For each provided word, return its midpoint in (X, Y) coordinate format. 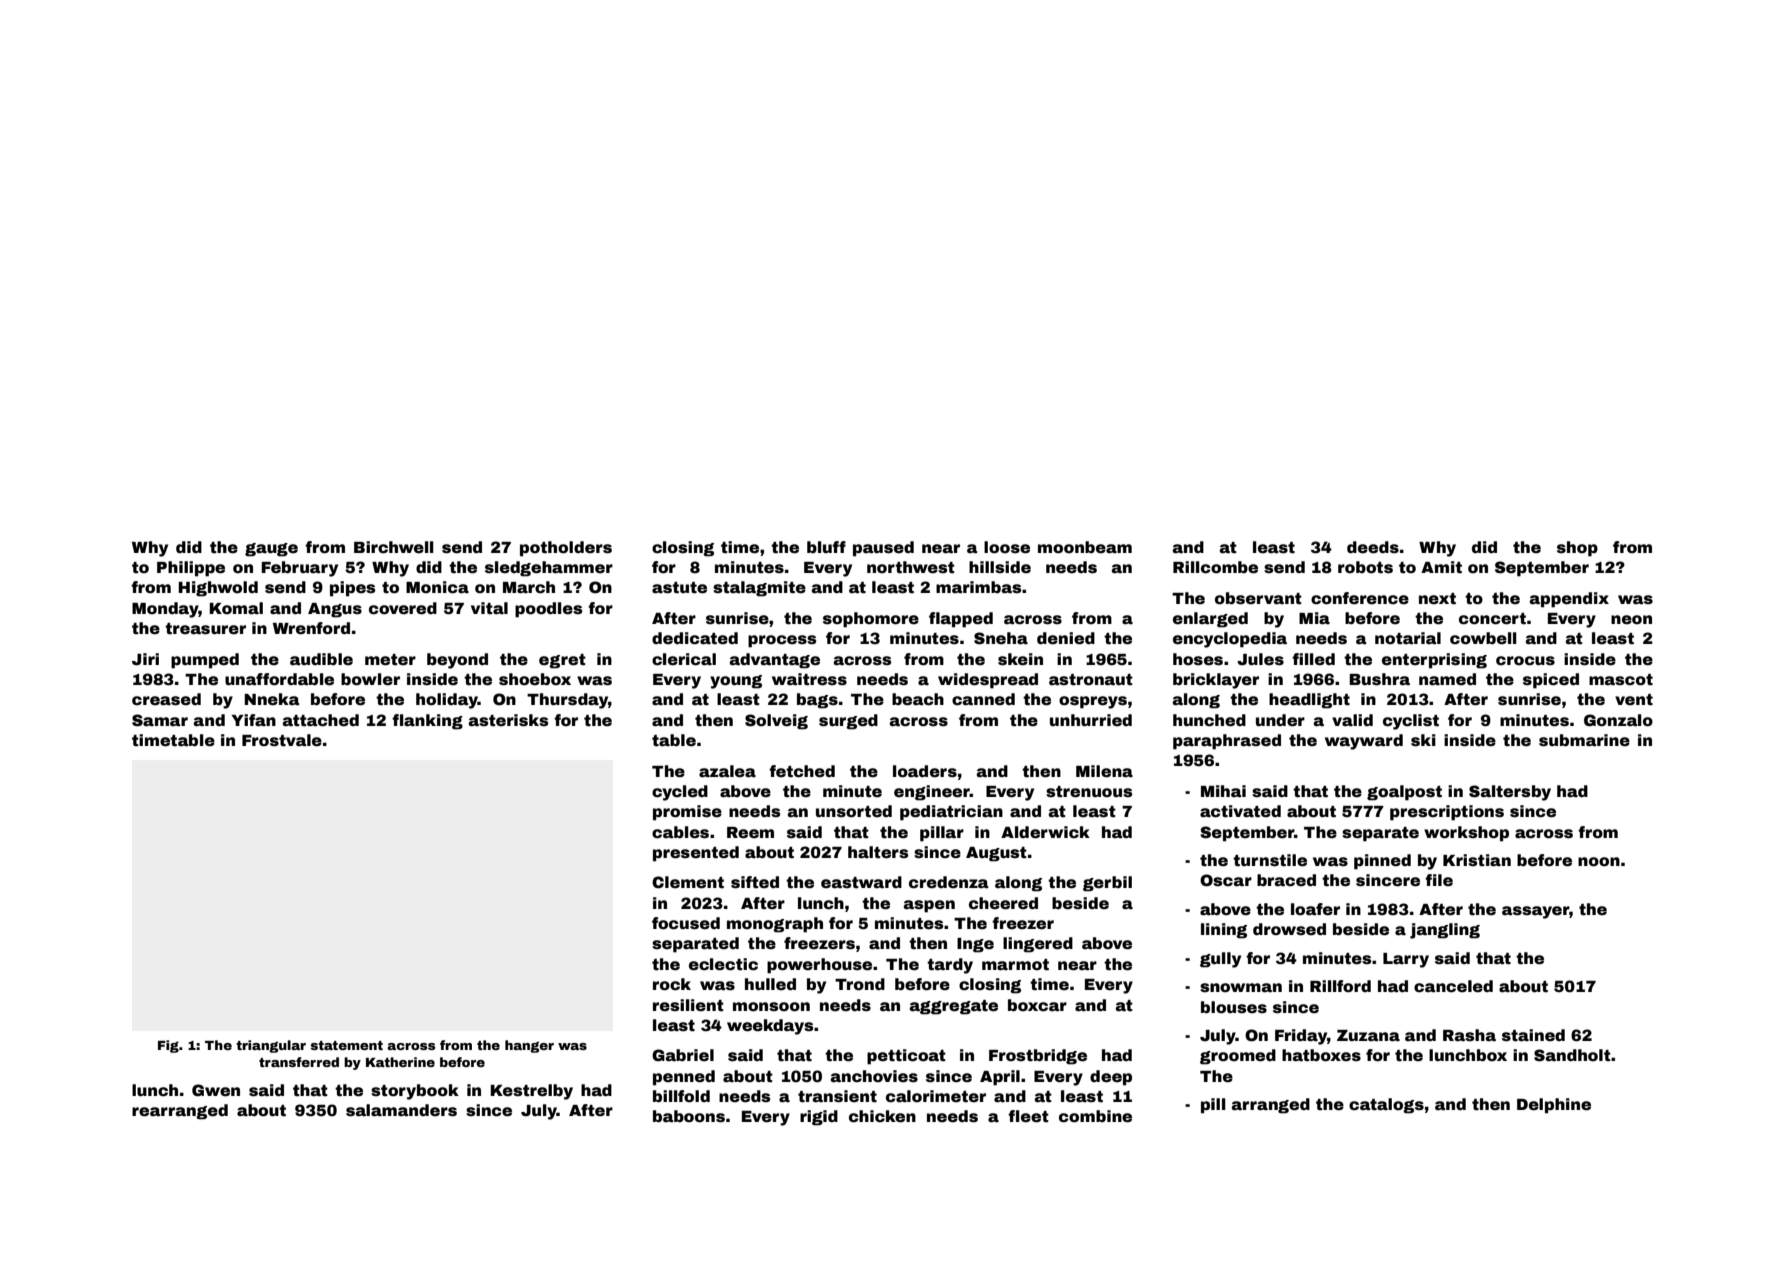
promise (687, 813)
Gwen (216, 1090)
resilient (688, 1005)
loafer (1315, 909)
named (1447, 679)
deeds (1373, 547)
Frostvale (282, 740)
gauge (271, 550)
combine (1095, 1116)
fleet (1028, 1116)
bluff (826, 547)
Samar (160, 720)
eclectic (723, 964)
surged (848, 722)
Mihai (1223, 791)
